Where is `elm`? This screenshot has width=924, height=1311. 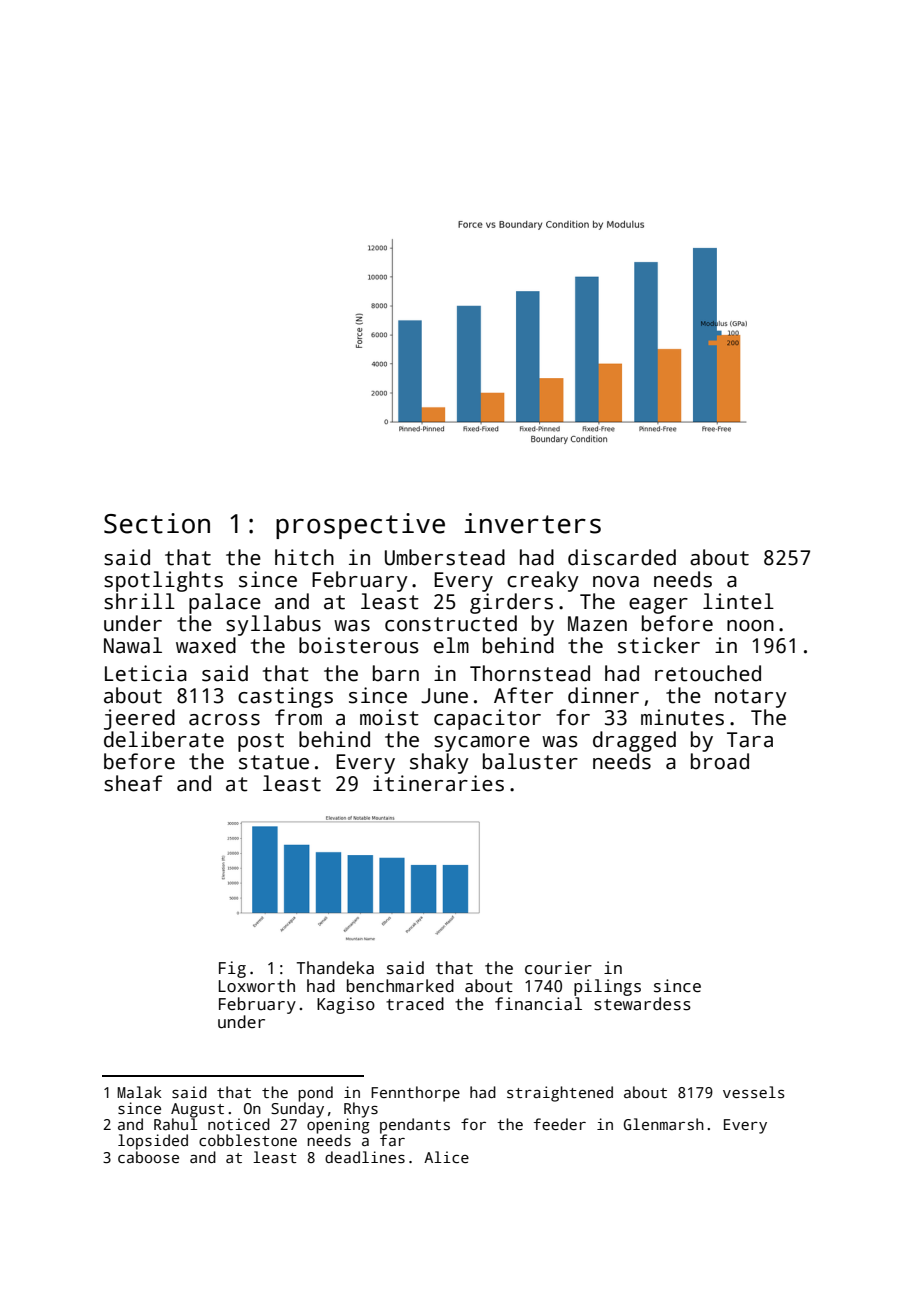 elm is located at coordinates (451, 645).
